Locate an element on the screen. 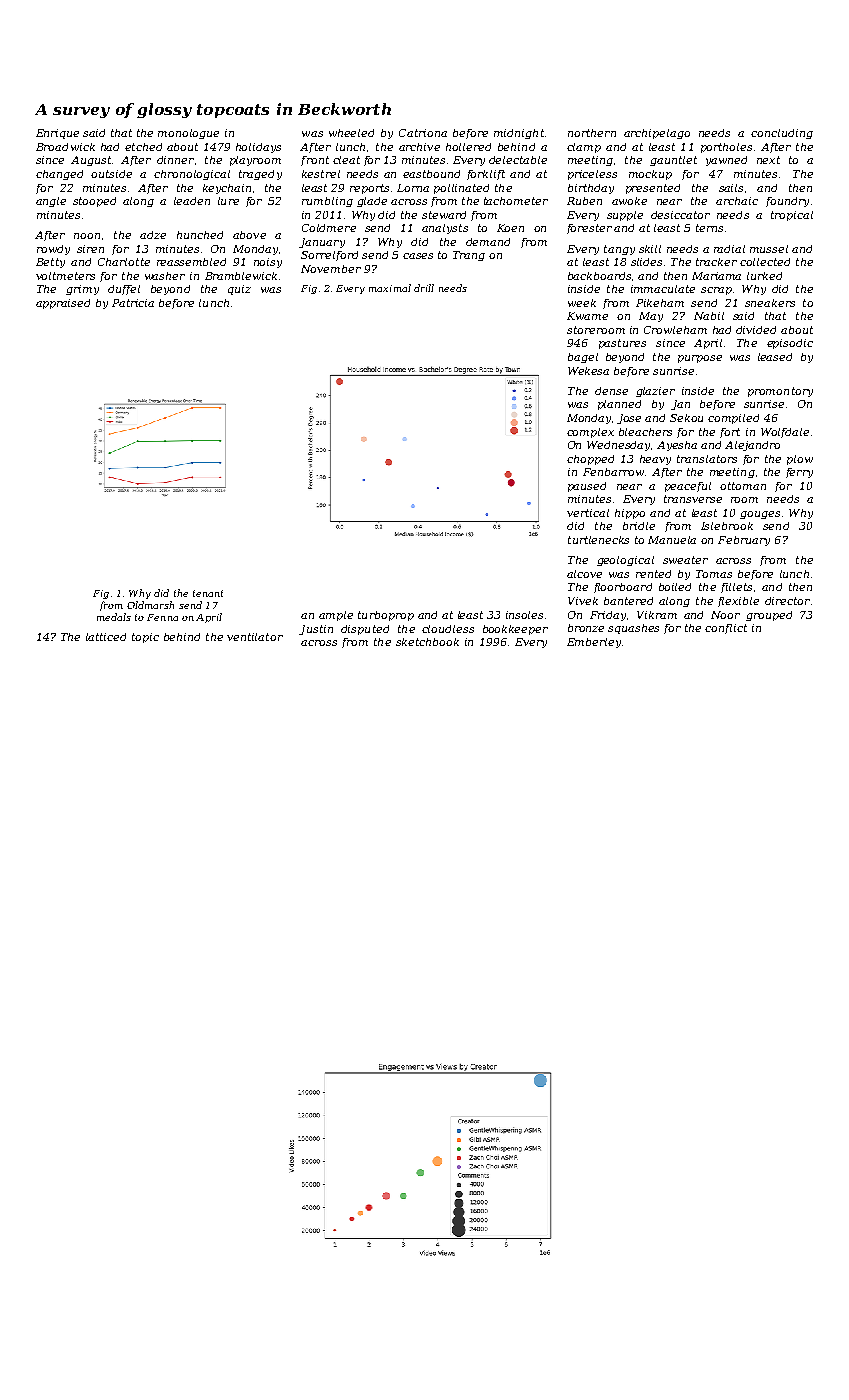 The width and height of the screenshot is (849, 1400). Patricia is located at coordinates (133, 303).
